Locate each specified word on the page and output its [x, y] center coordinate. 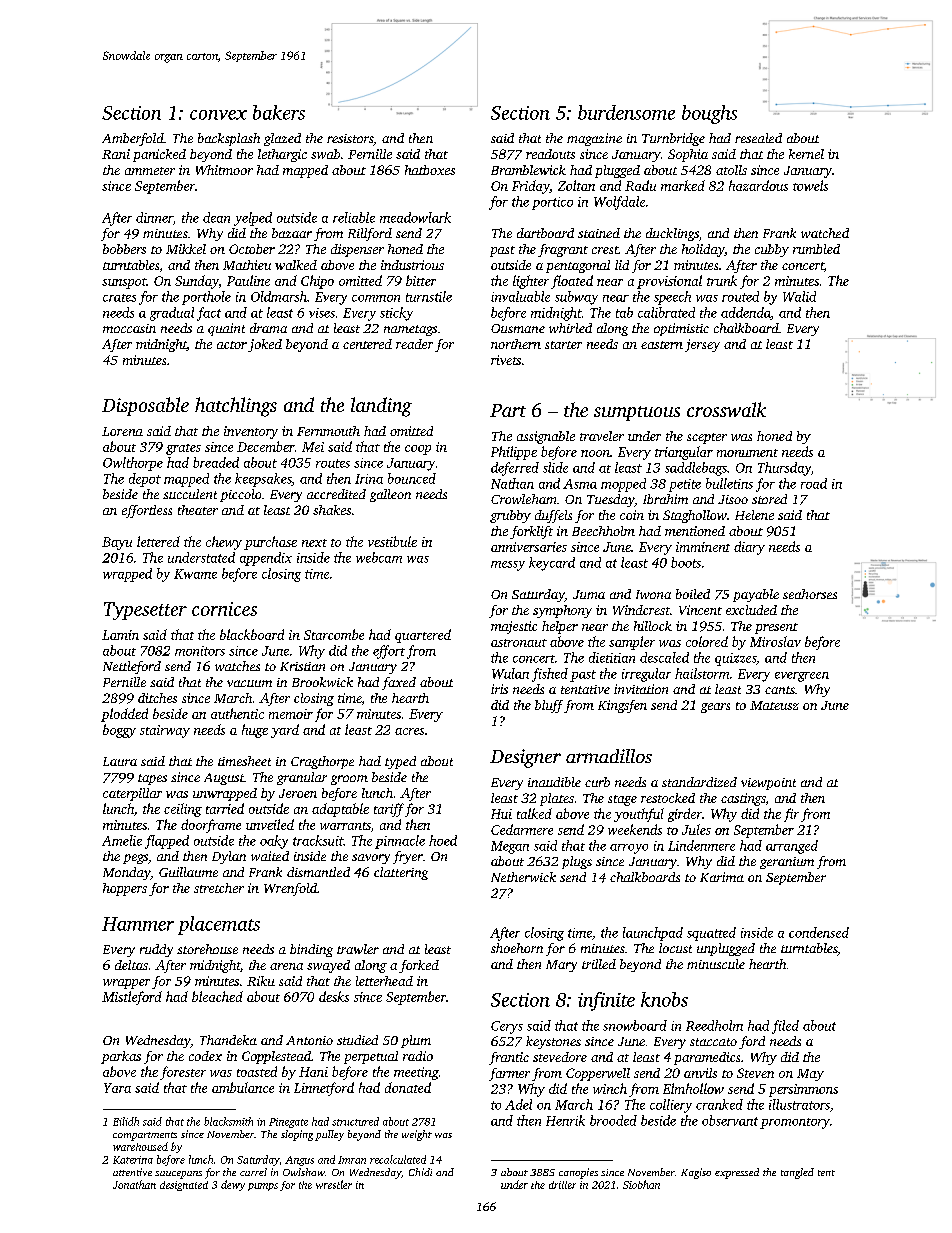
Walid [799, 296]
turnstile [429, 296]
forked [419, 966]
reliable [354, 217]
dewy [233, 1185]
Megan [510, 847]
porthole [206, 298]
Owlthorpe [133, 464]
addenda [746, 313]
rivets [506, 360]
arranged [792, 847]
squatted [711, 934]
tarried [225, 808]
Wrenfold [290, 889]
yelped [253, 219]
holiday [703, 250]
